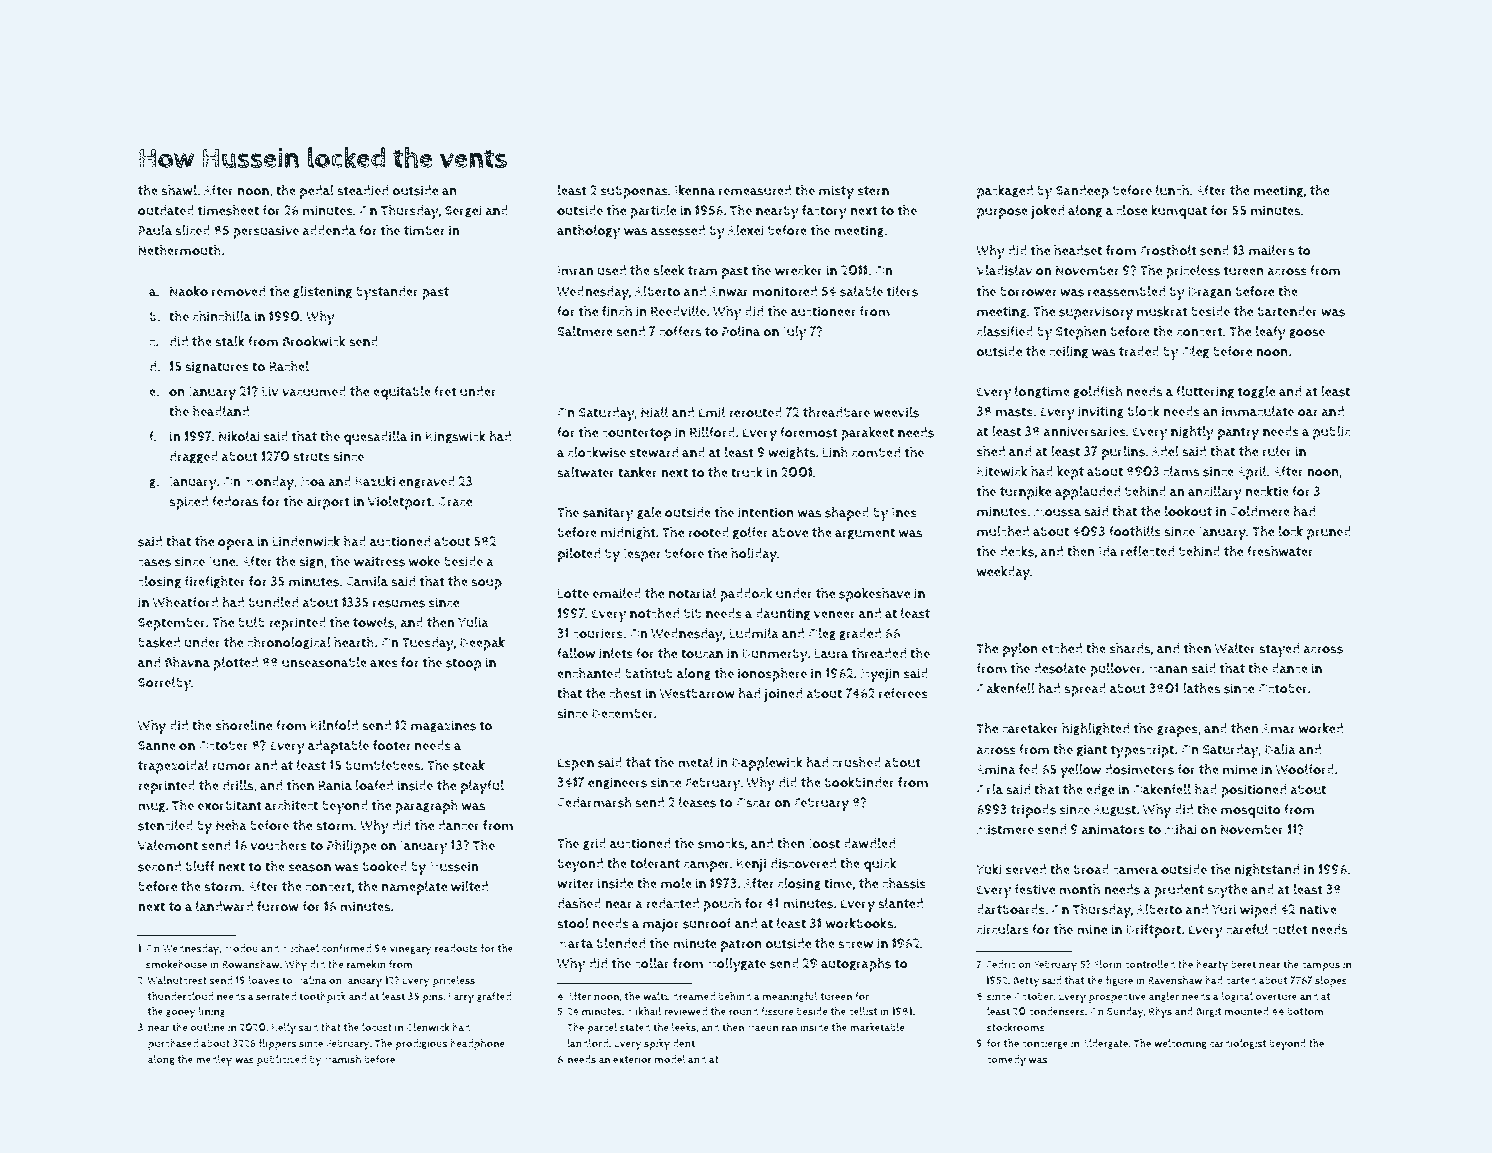 The height and width of the image is (1153, 1492). What do you see at coordinates (799, 270) in the image?
I see `wrecker` at bounding box center [799, 270].
